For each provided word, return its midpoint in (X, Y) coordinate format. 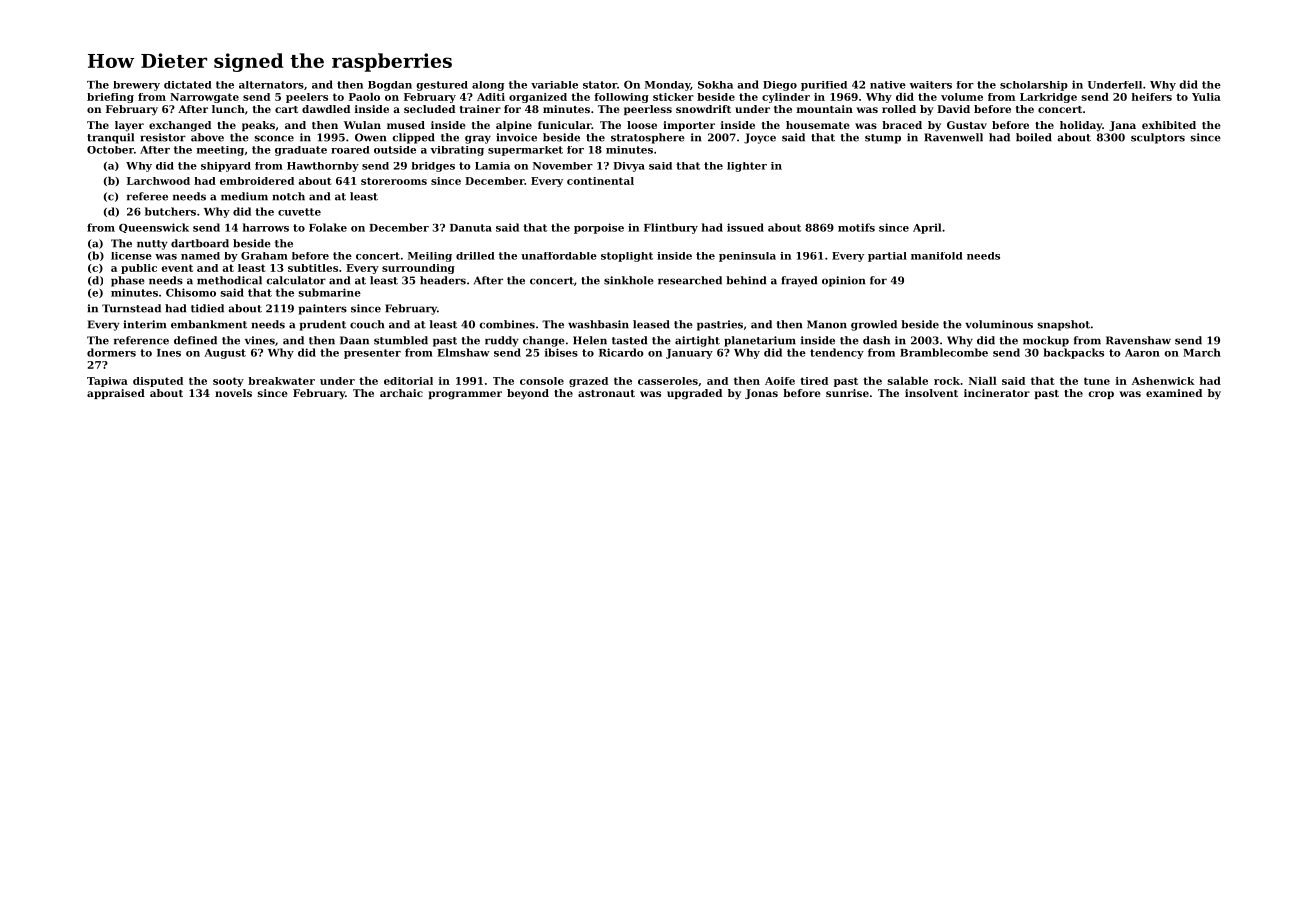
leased (651, 324)
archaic (401, 393)
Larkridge (1048, 98)
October (110, 150)
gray (478, 139)
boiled (1034, 137)
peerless (648, 110)
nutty (152, 245)
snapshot (1063, 325)
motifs (856, 227)
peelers (307, 98)
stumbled (401, 340)
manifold (937, 256)
